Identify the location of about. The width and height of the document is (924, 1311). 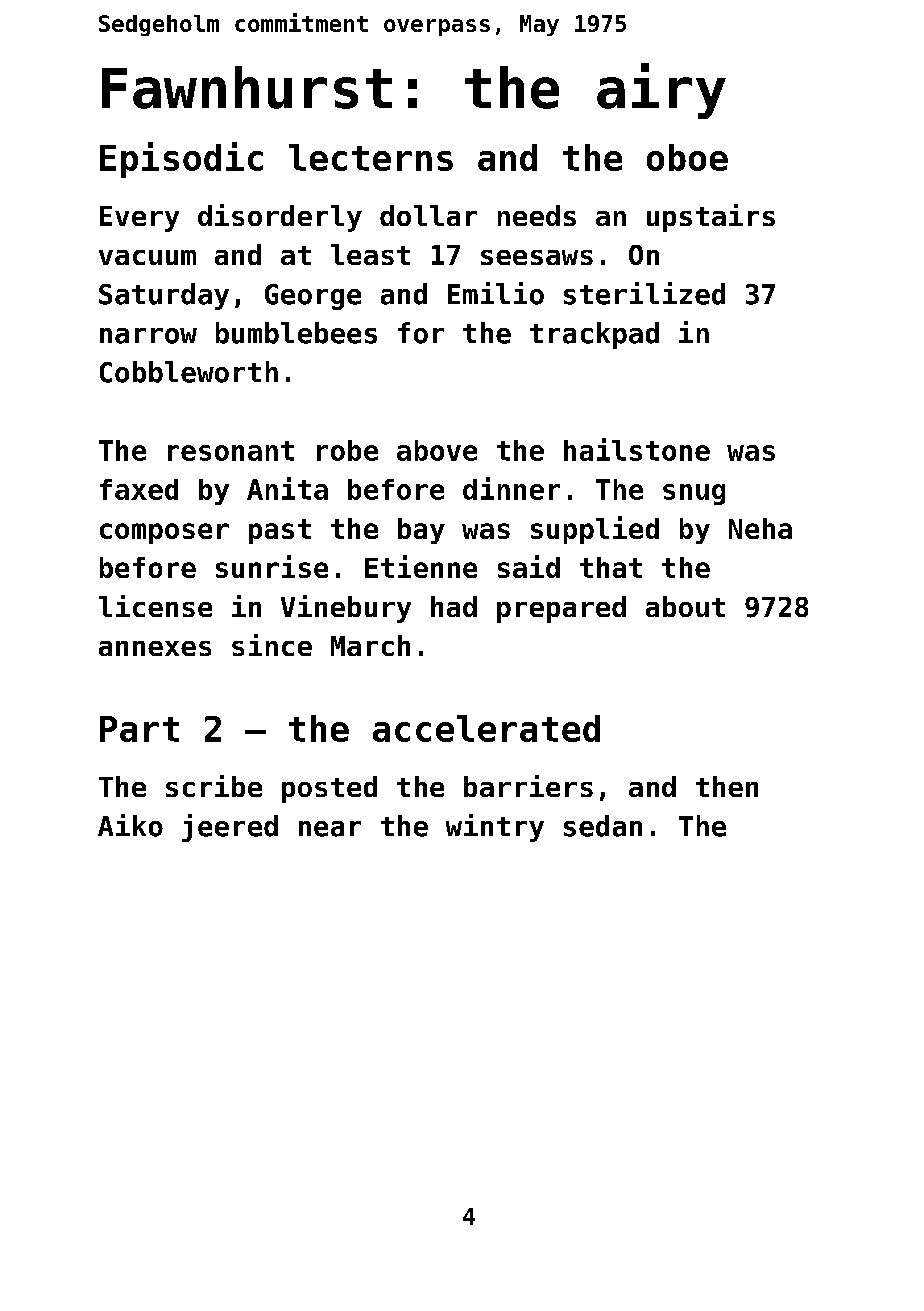
(685, 606).
